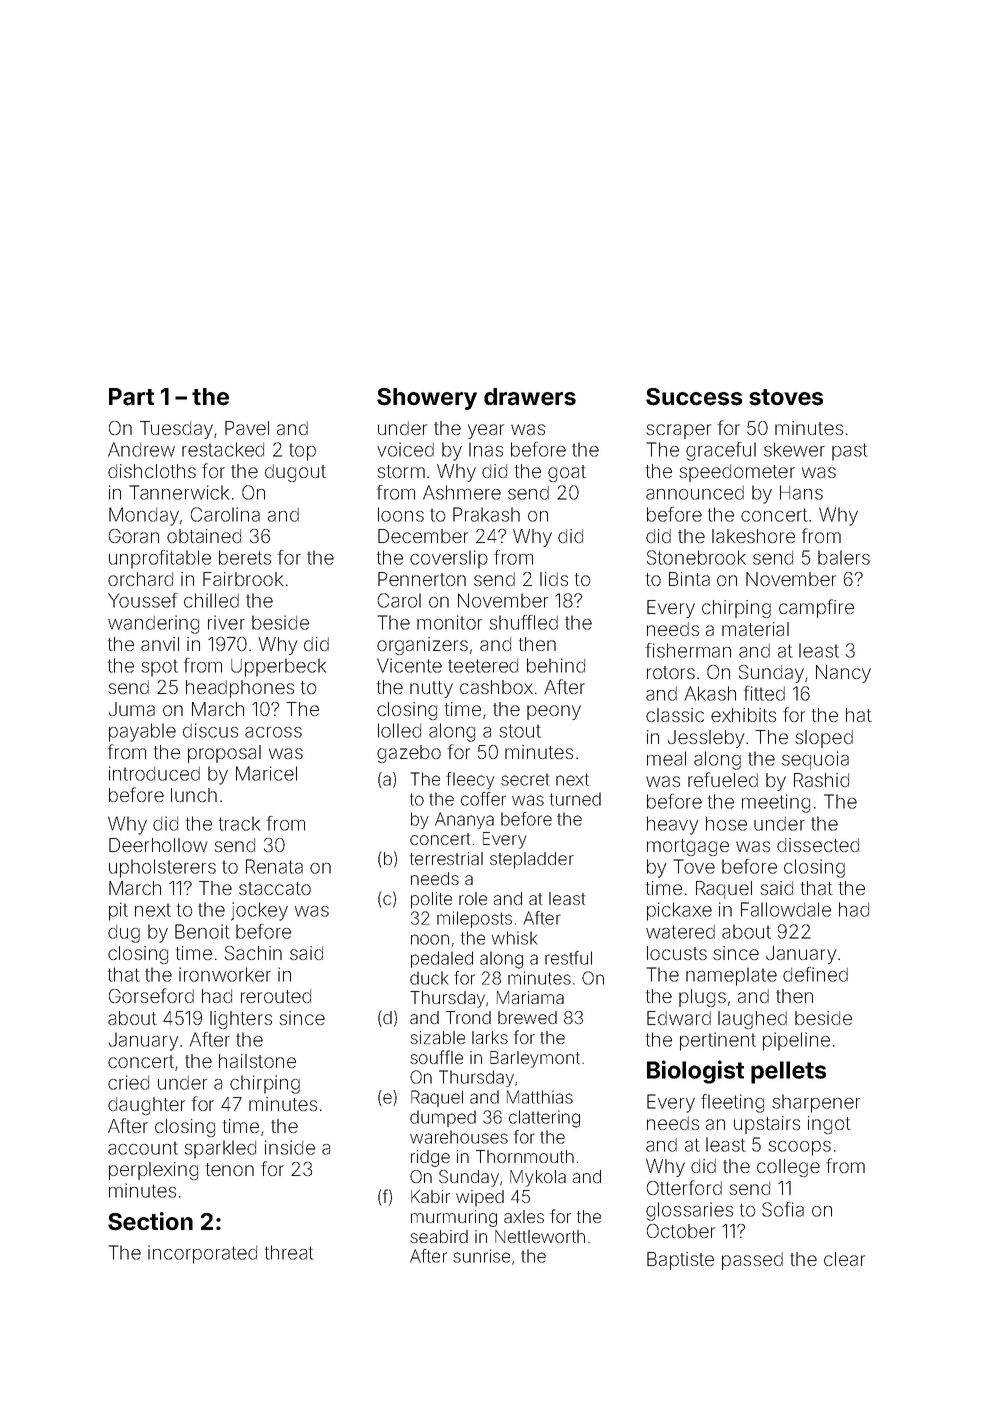  What do you see at coordinates (544, 1119) in the document?
I see `clattering` at bounding box center [544, 1119].
